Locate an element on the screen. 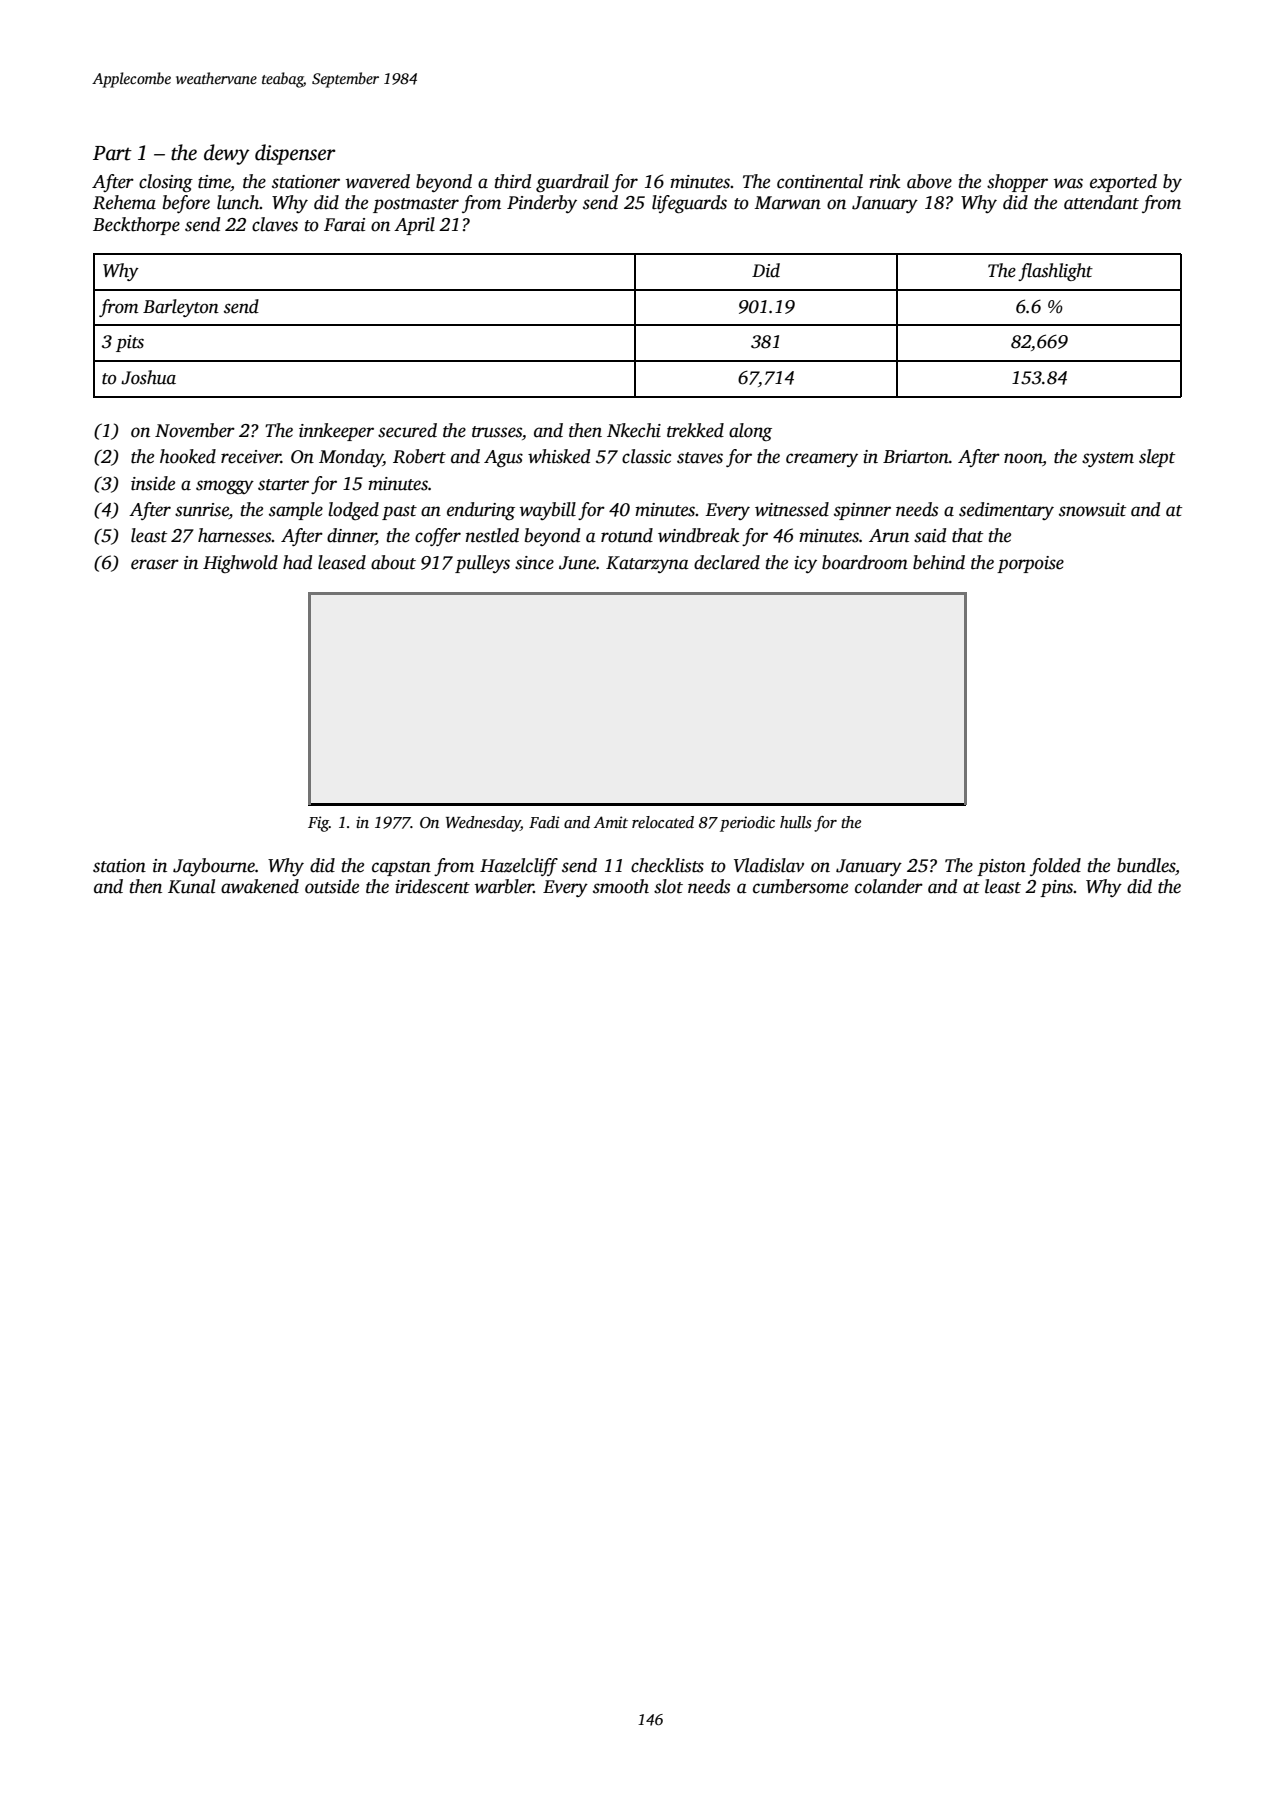 The image size is (1275, 1803). closing is located at coordinates (166, 183).
